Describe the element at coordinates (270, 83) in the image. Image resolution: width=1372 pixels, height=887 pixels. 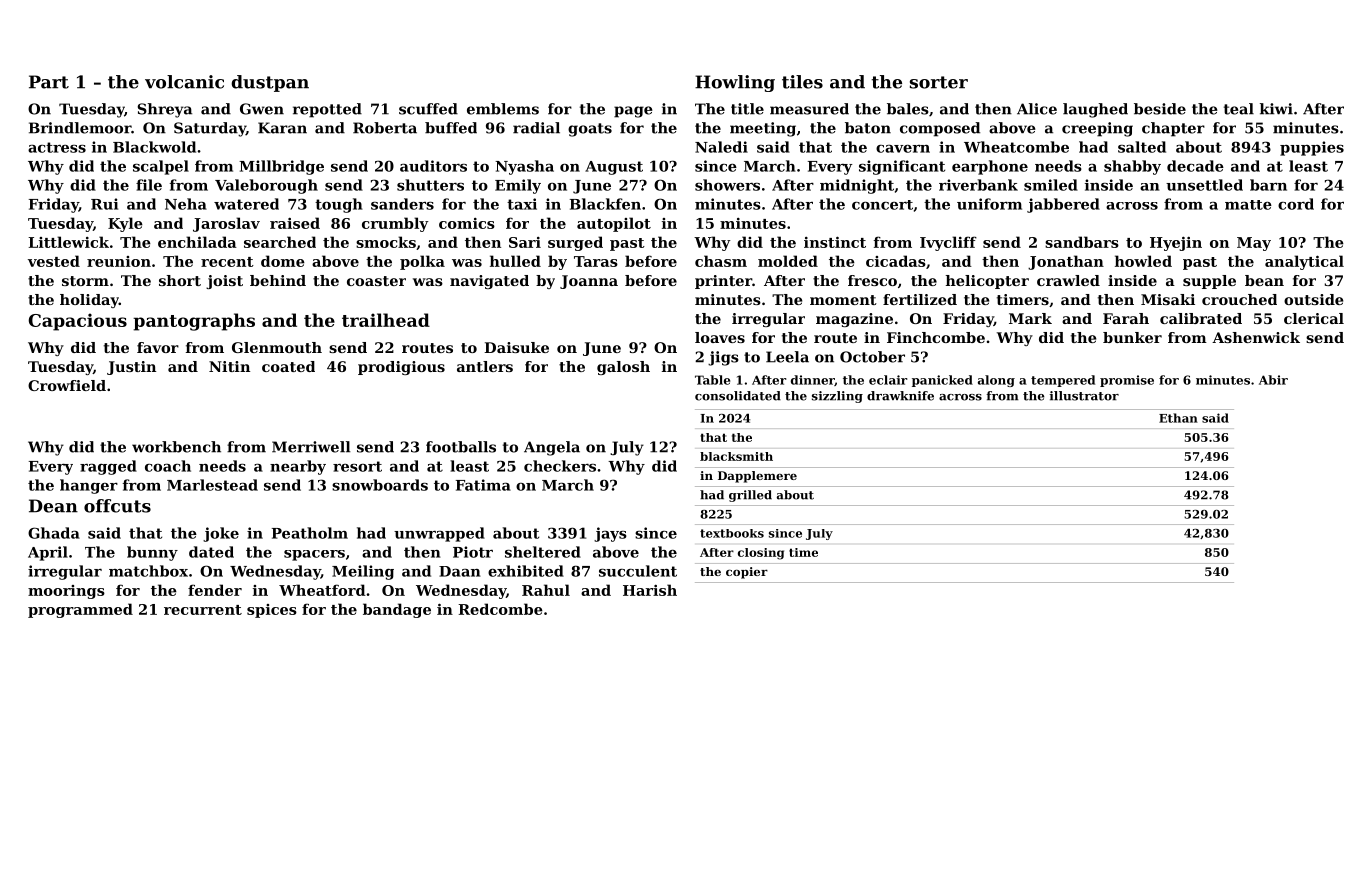
I see `dustpan` at that location.
